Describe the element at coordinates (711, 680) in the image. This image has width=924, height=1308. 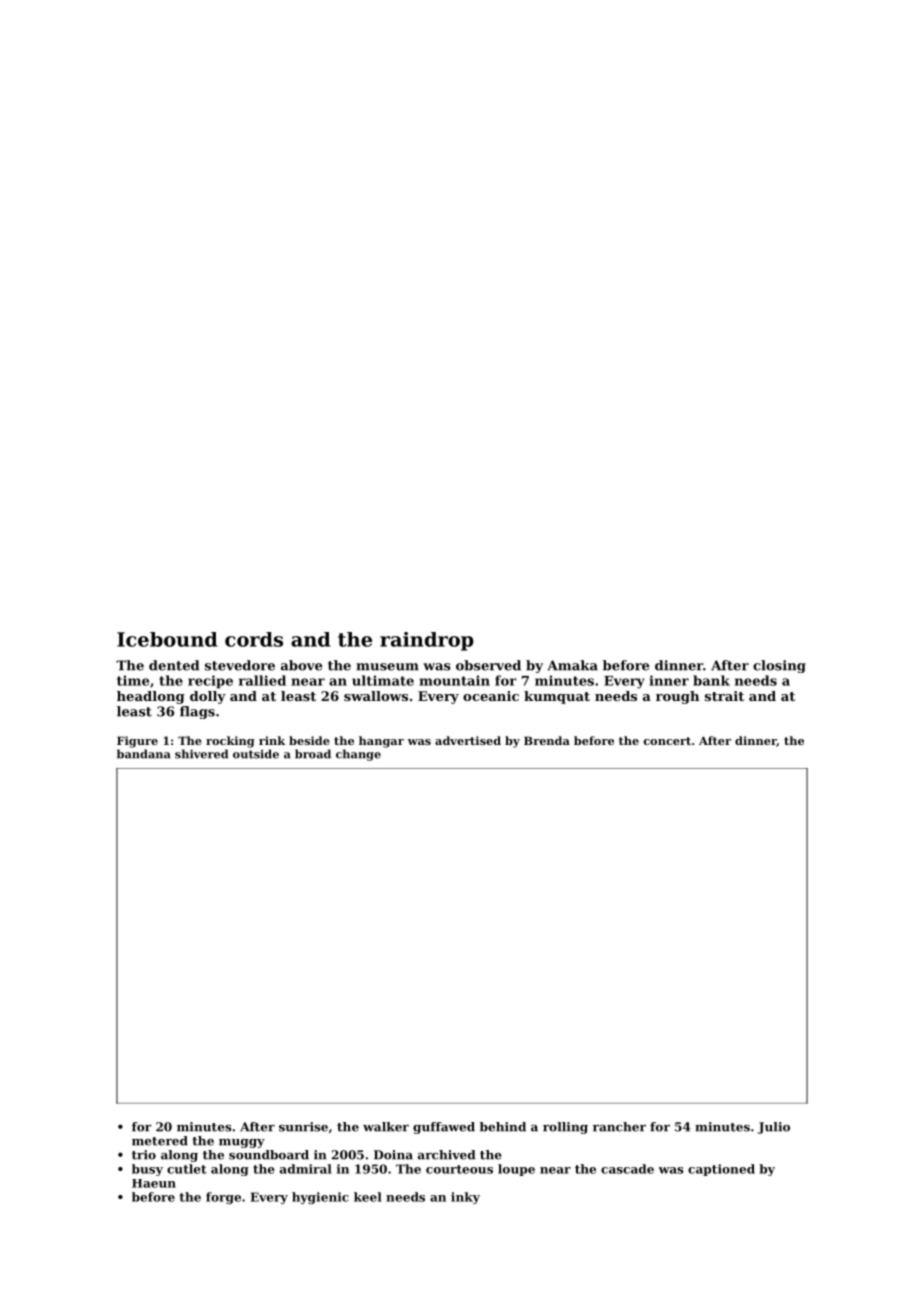
I see `bank` at that location.
